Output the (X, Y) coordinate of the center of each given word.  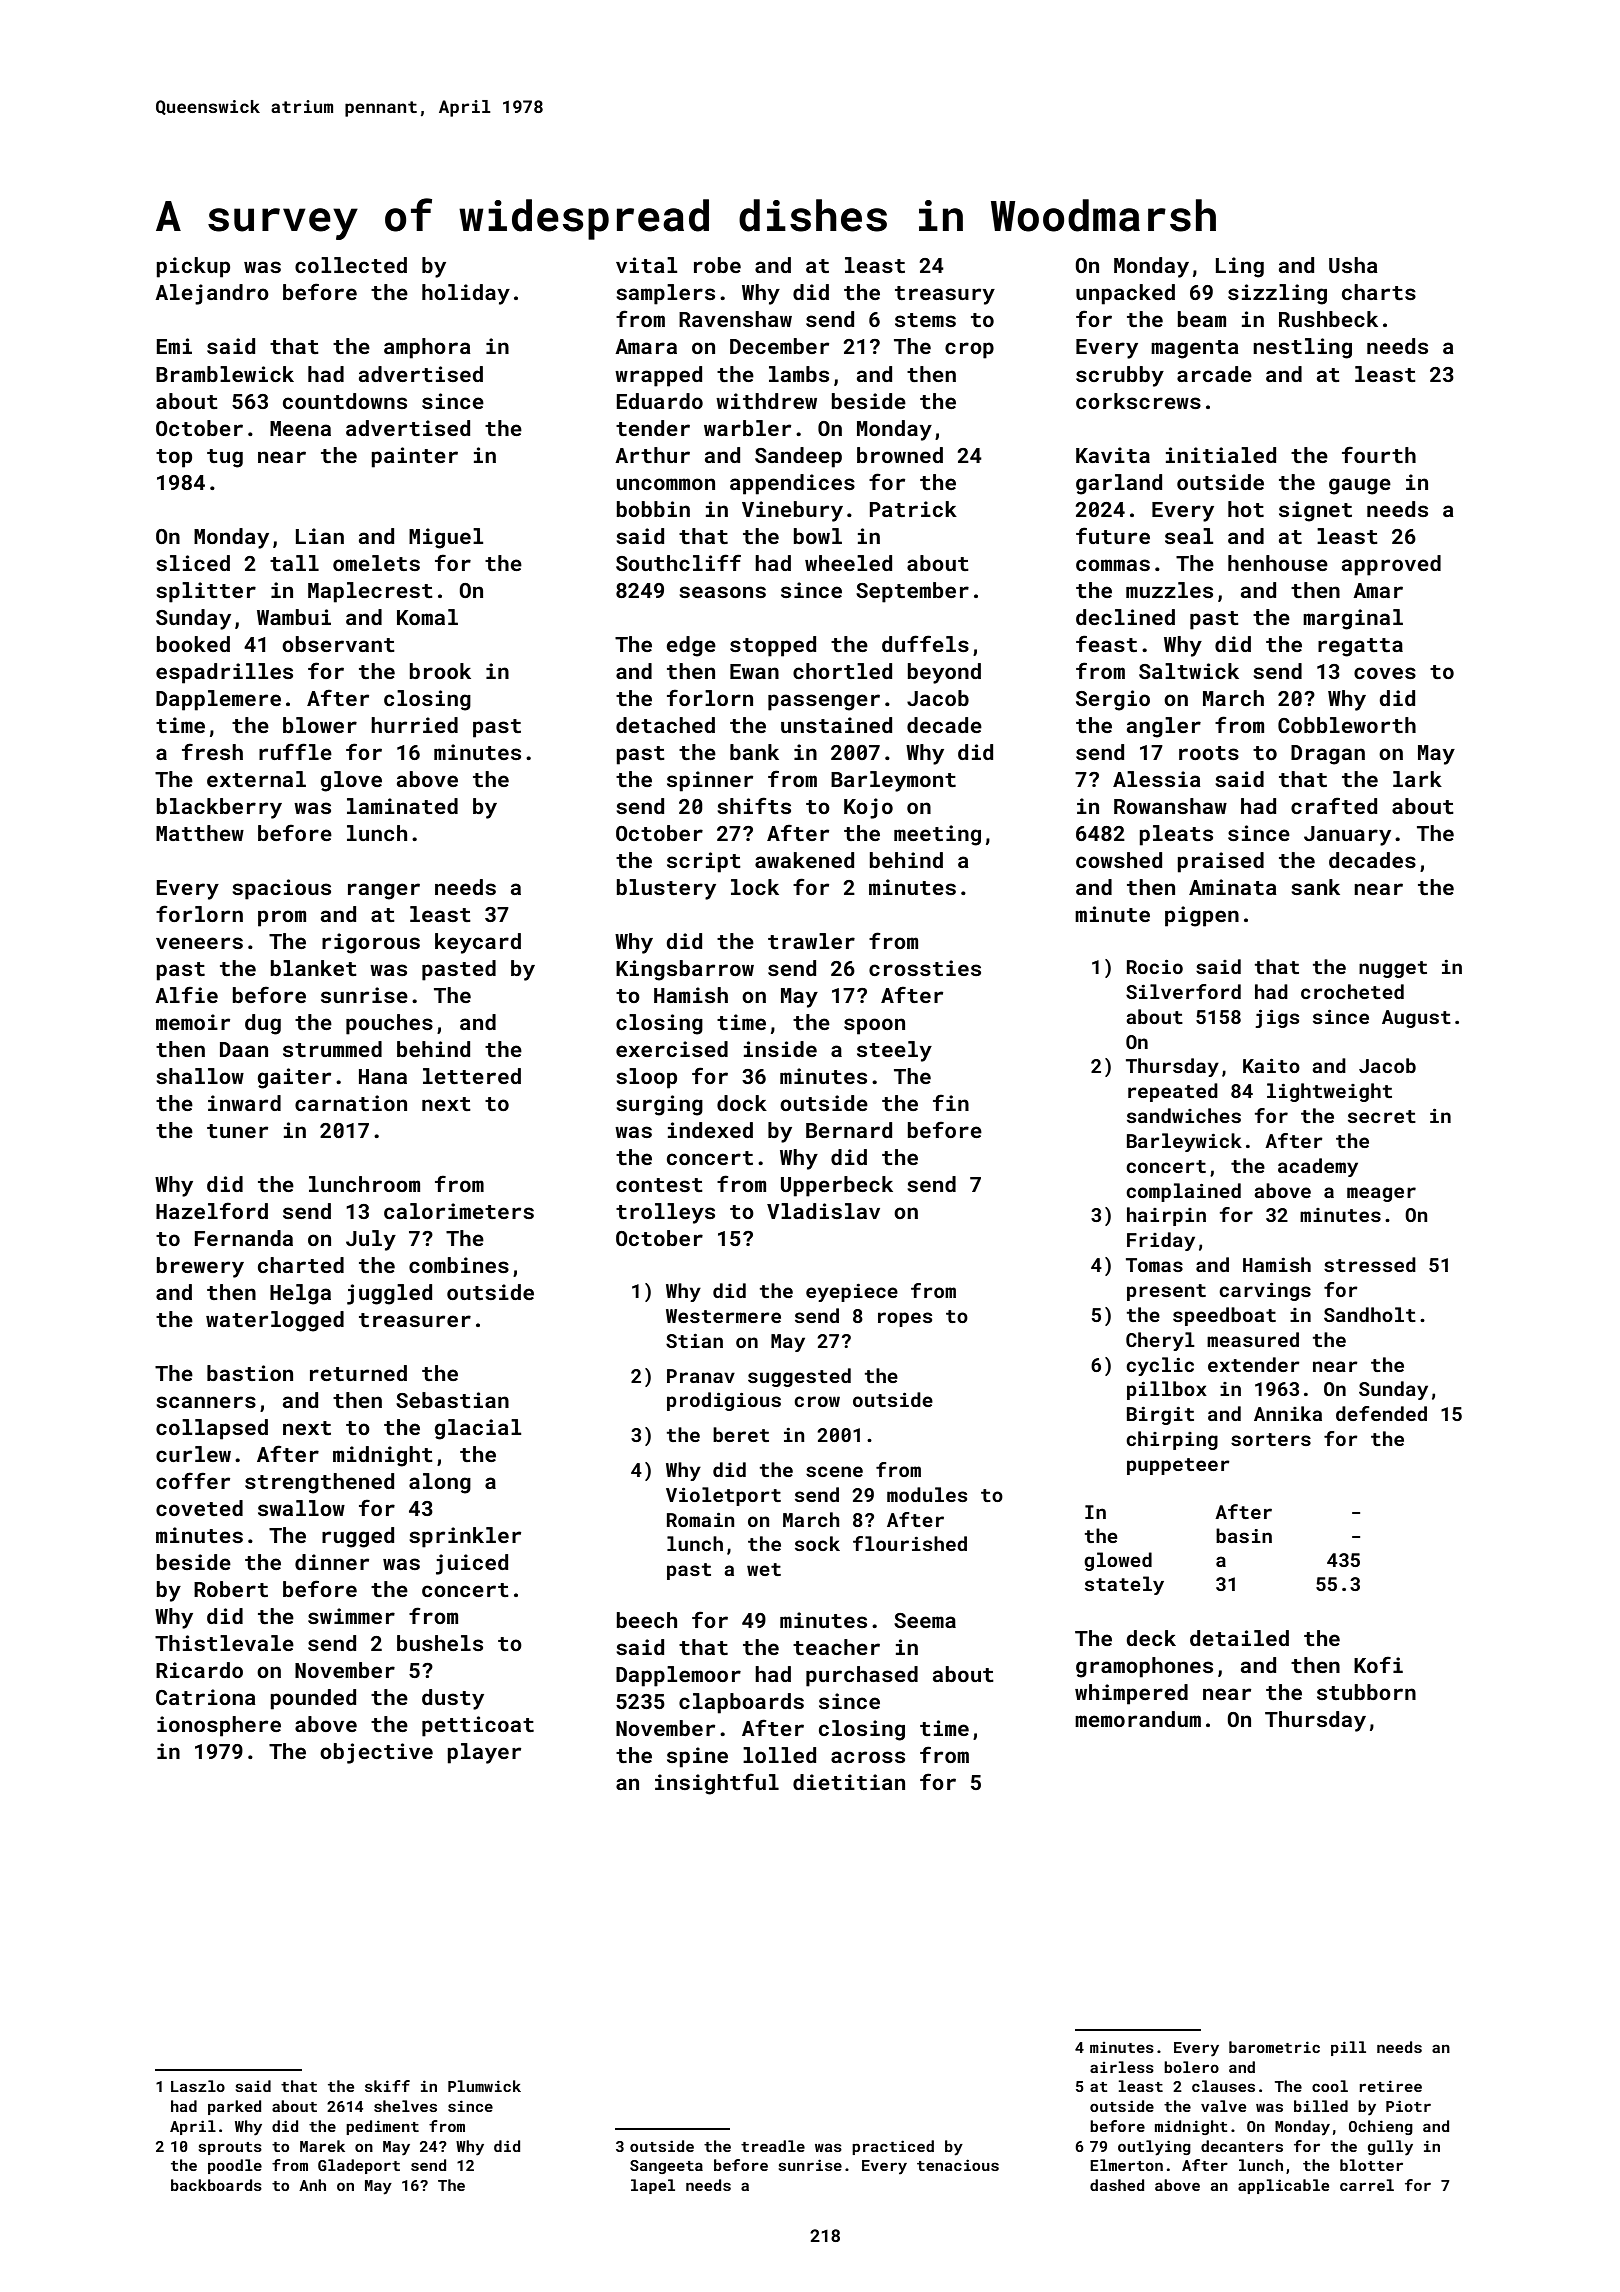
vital (646, 265)
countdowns (345, 401)
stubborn (1366, 1692)
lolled (779, 1755)
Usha (1353, 265)
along (440, 1483)
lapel (653, 2186)
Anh (312, 2185)
